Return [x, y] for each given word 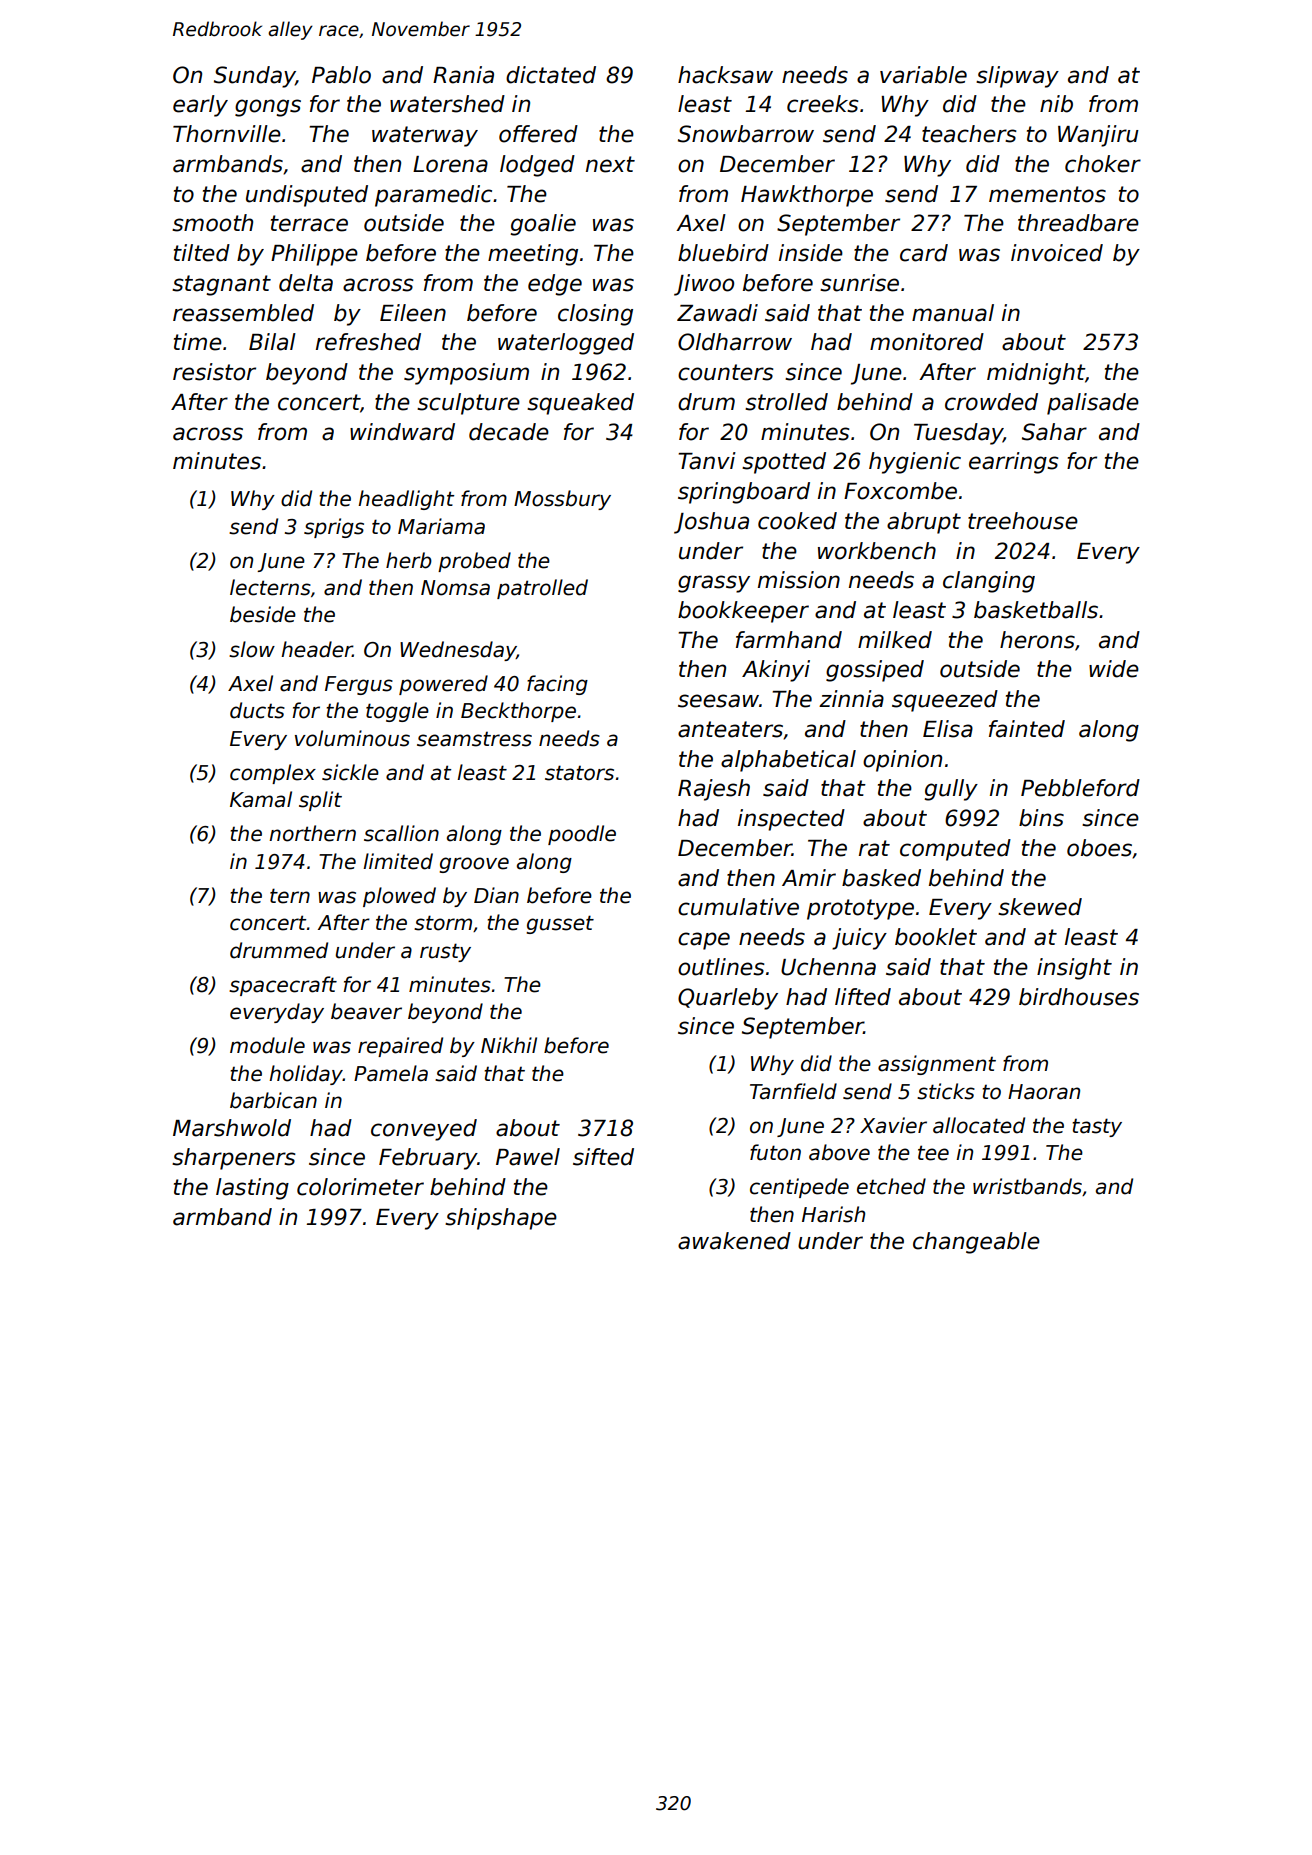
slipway [1017, 77]
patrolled [542, 589]
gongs [268, 108]
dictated [551, 75]
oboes [1099, 848]
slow [252, 649]
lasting [252, 1189]
